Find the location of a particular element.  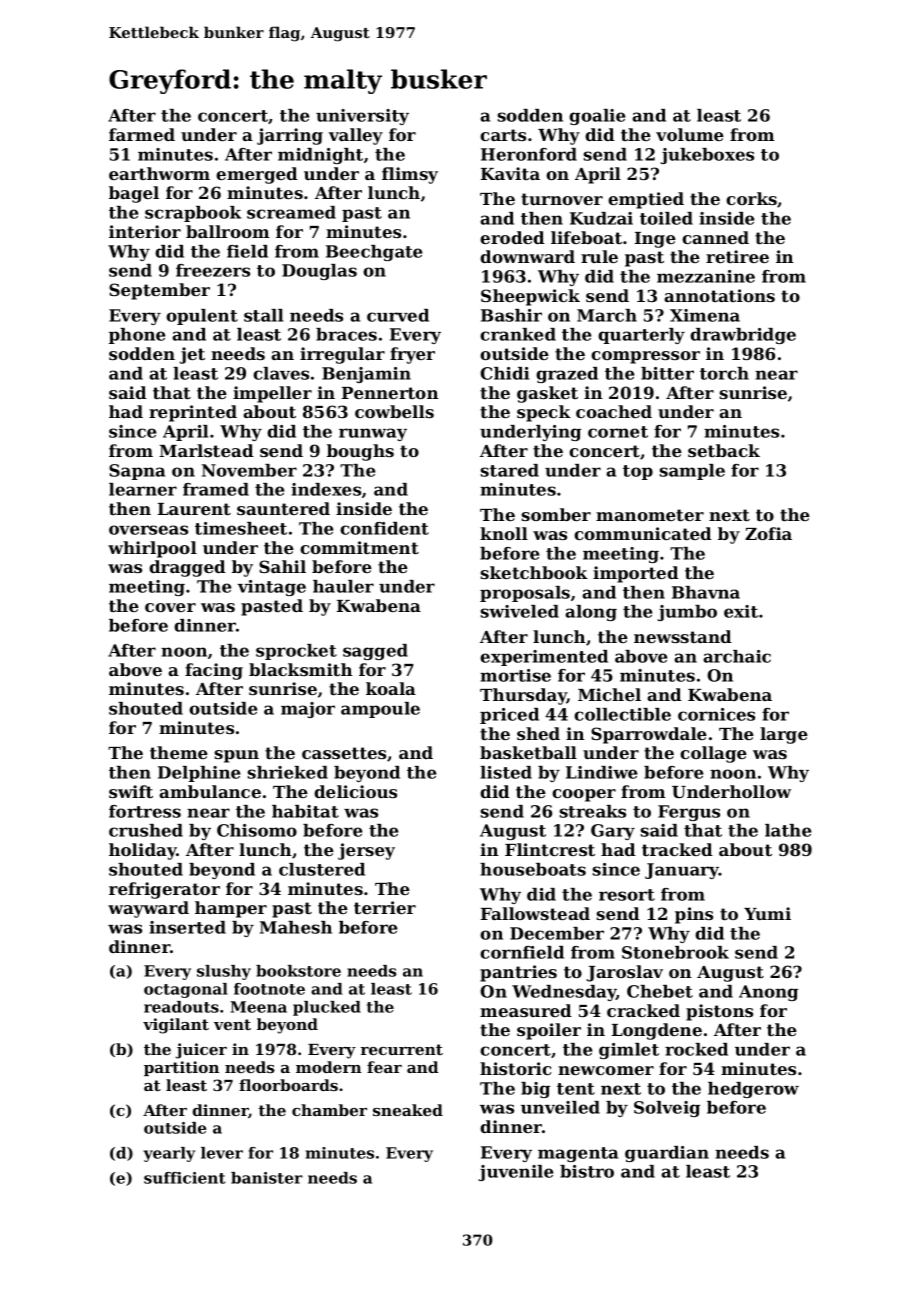

eroded is located at coordinates (512, 237).
